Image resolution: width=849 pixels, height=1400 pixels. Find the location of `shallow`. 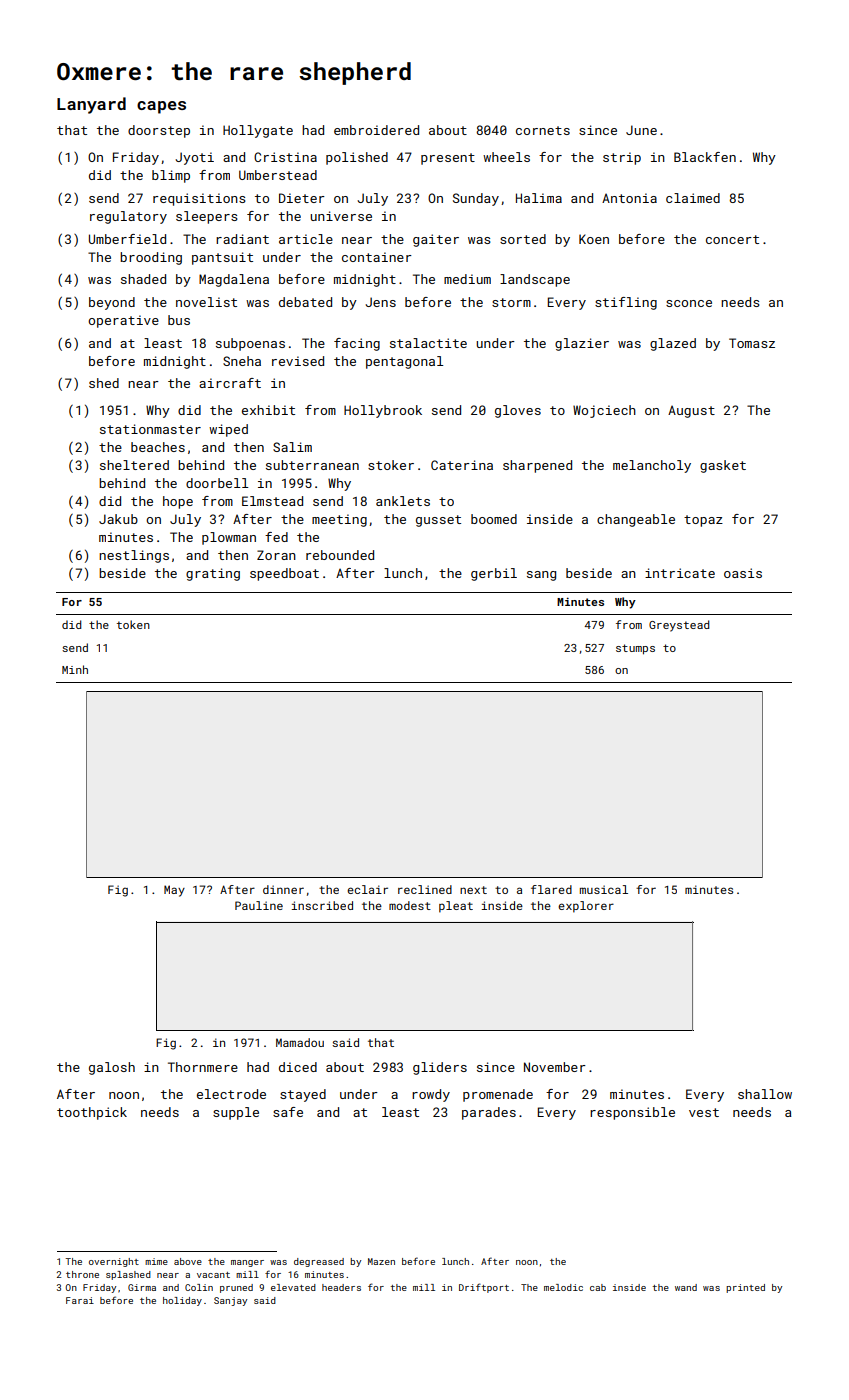

shallow is located at coordinates (765, 1094).
